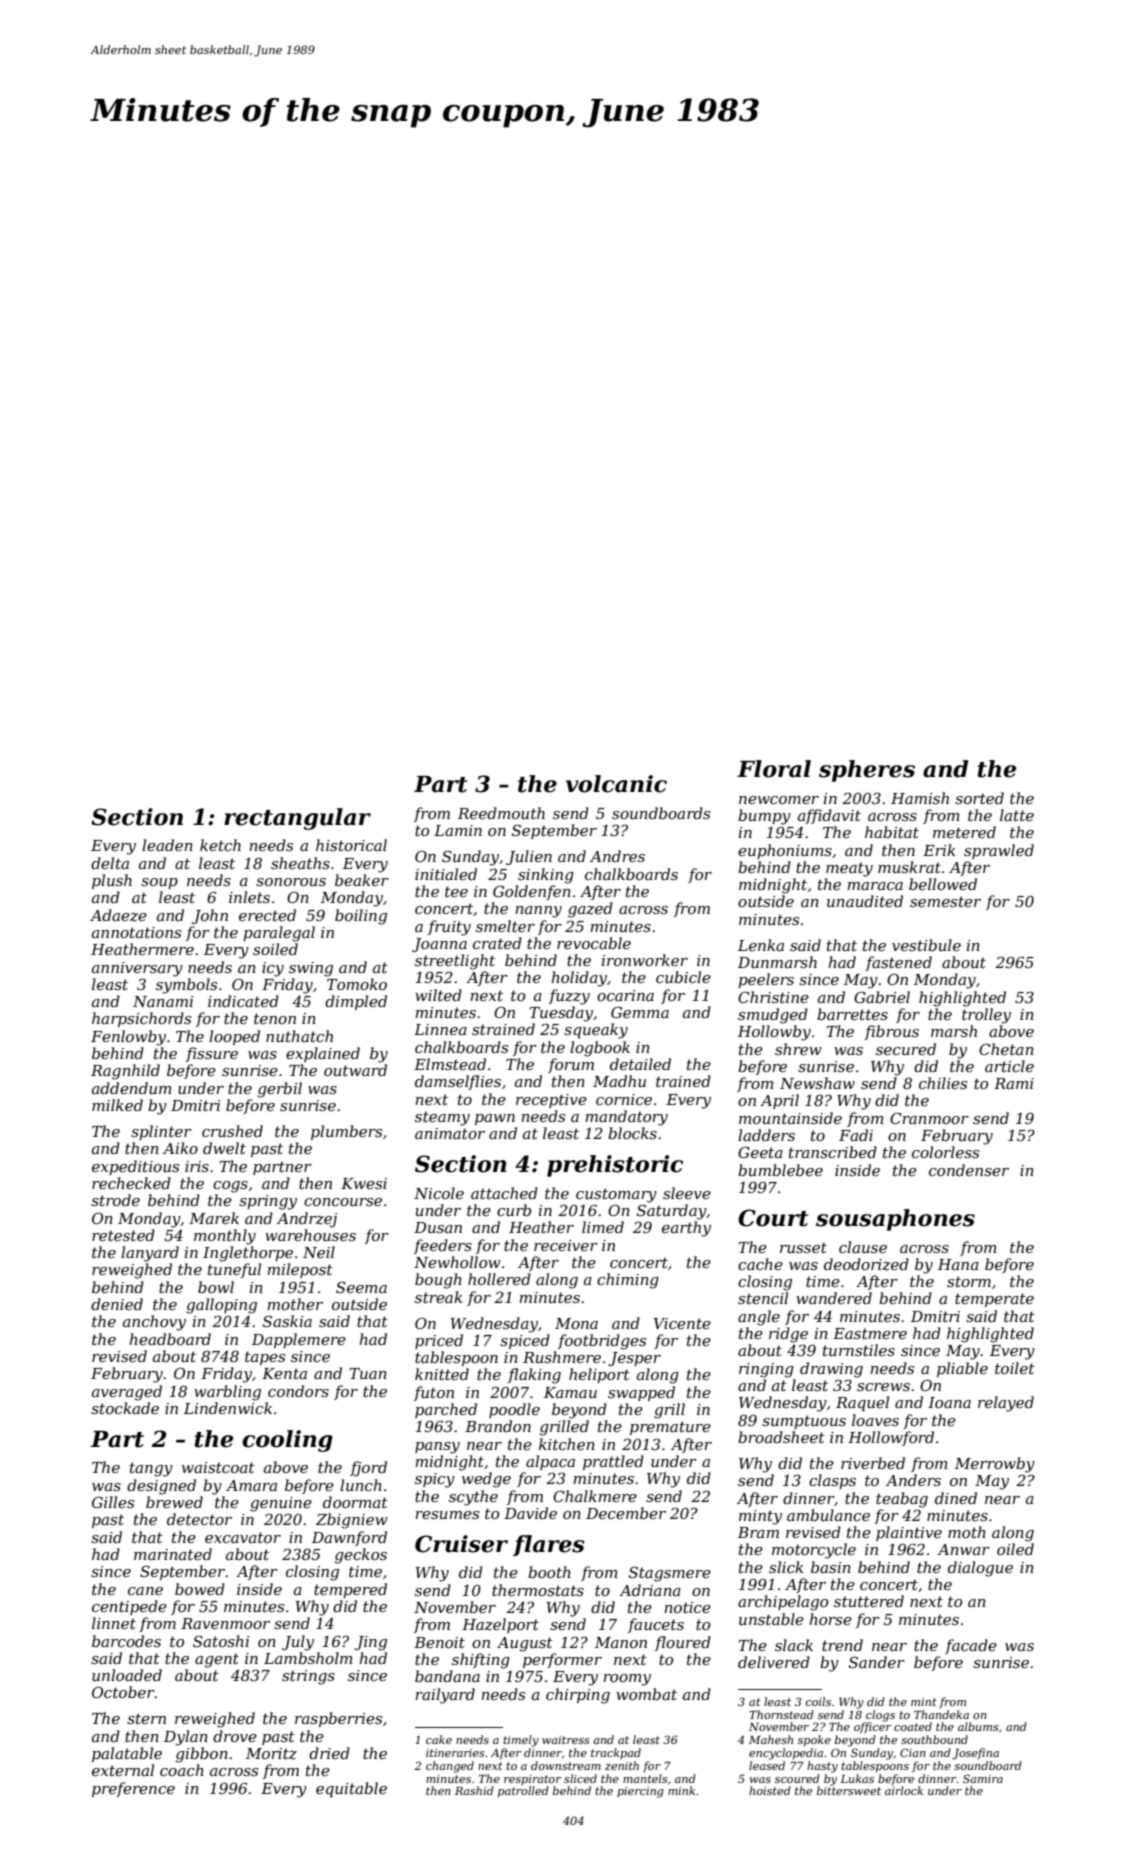 The height and width of the page is (1855, 1126). I want to click on animator, so click(450, 1133).
